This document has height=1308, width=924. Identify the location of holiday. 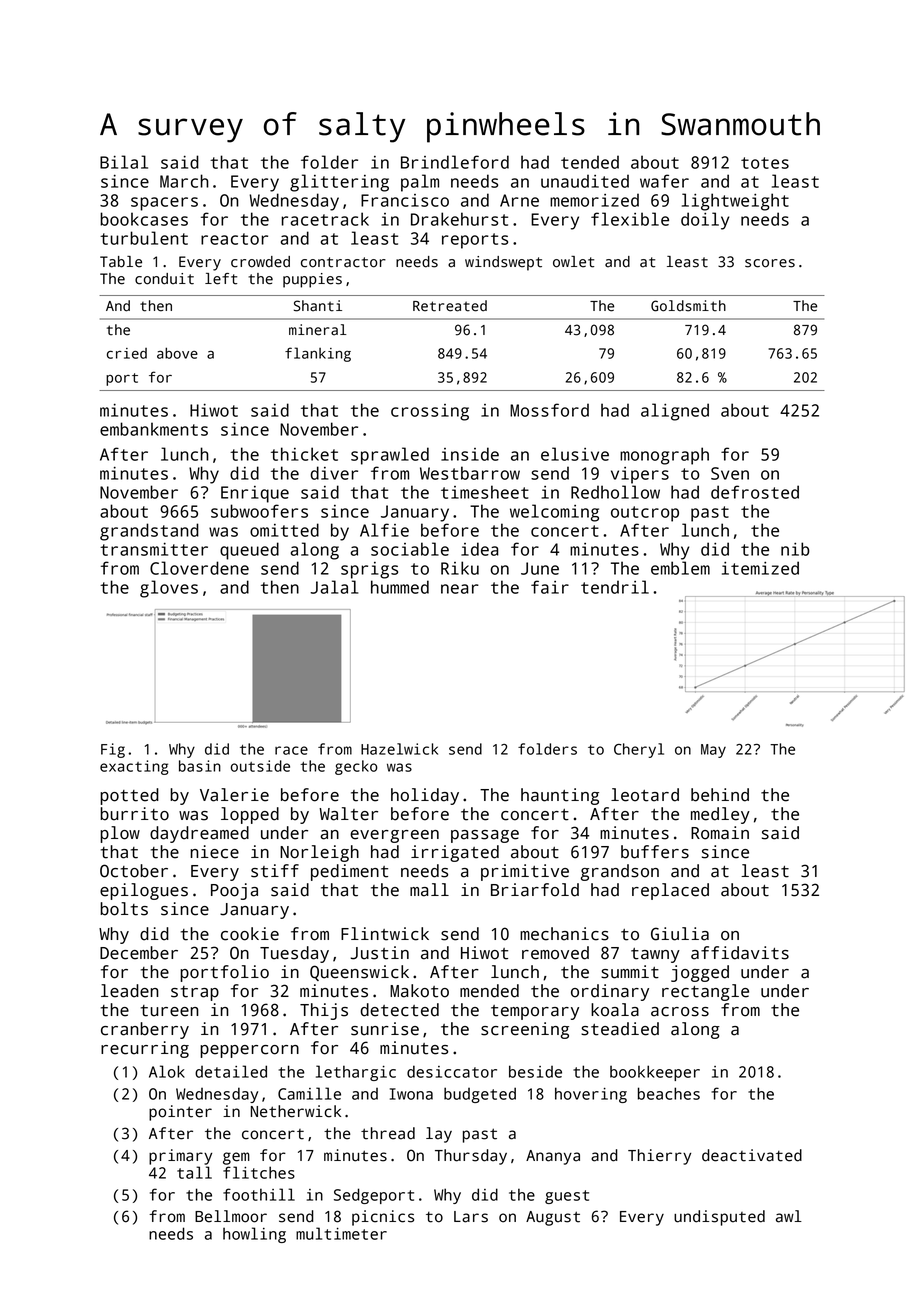
(425, 796).
